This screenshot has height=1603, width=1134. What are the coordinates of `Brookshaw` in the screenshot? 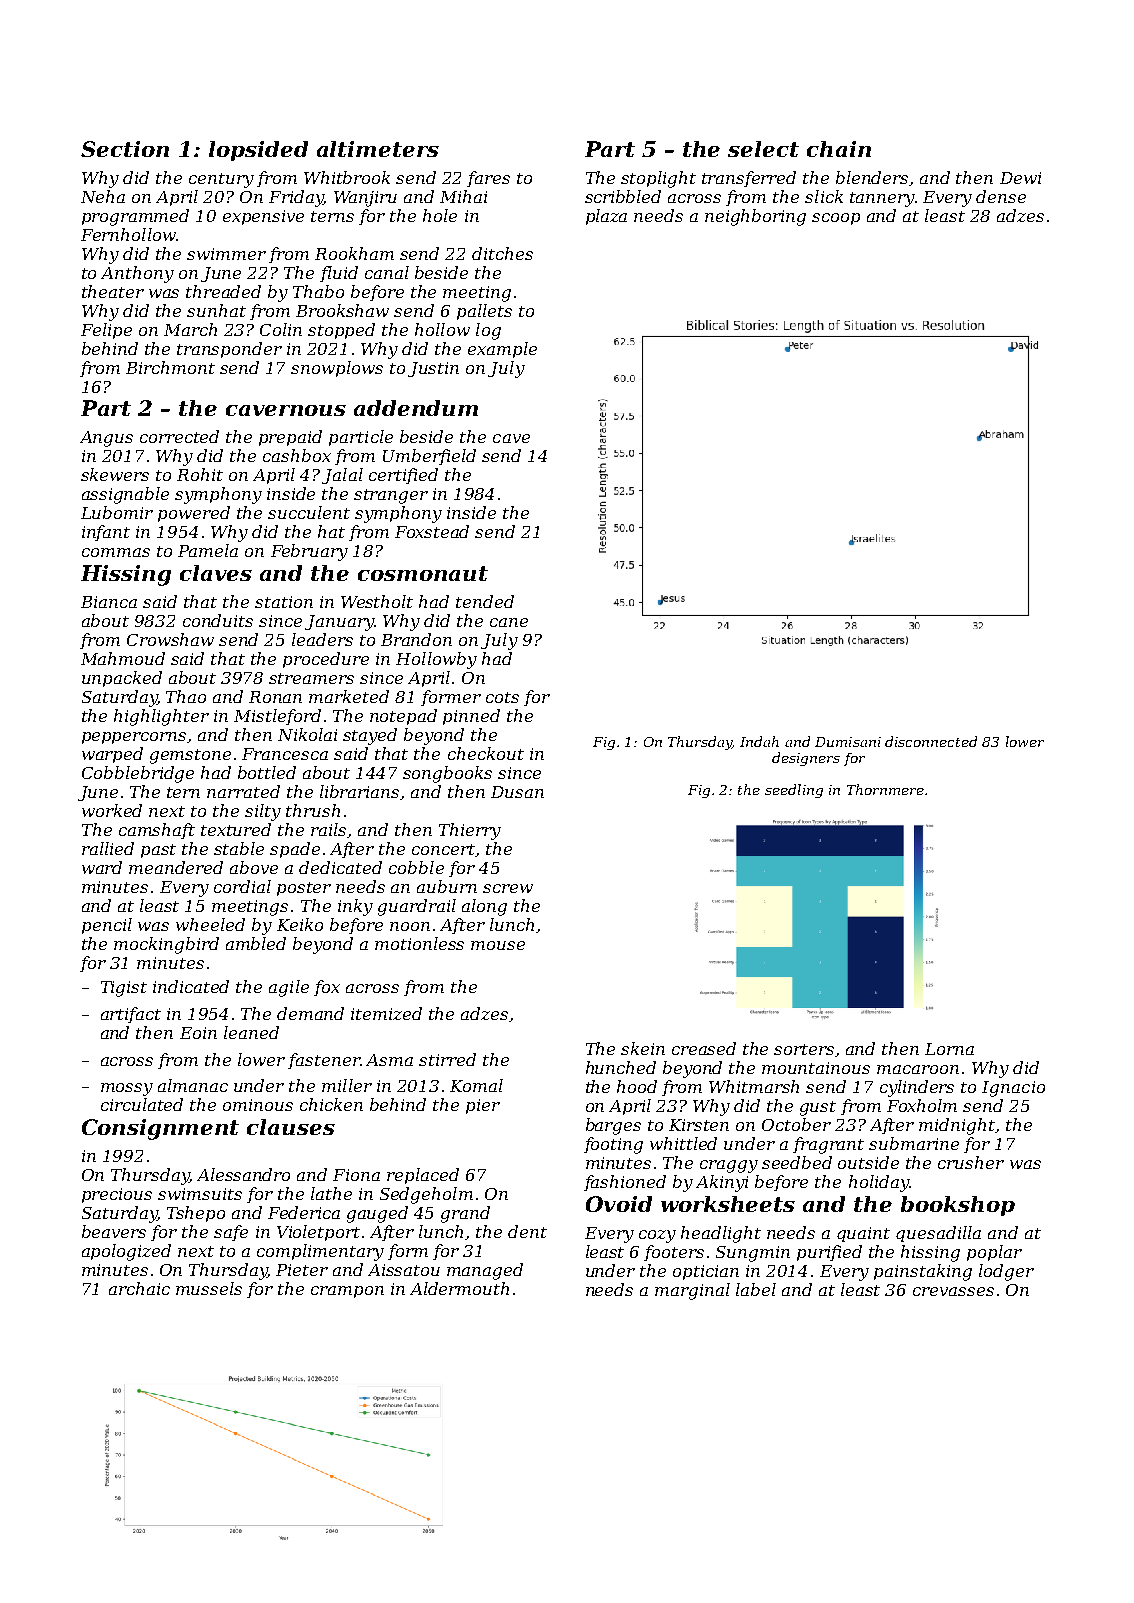 It's located at (342, 310).
